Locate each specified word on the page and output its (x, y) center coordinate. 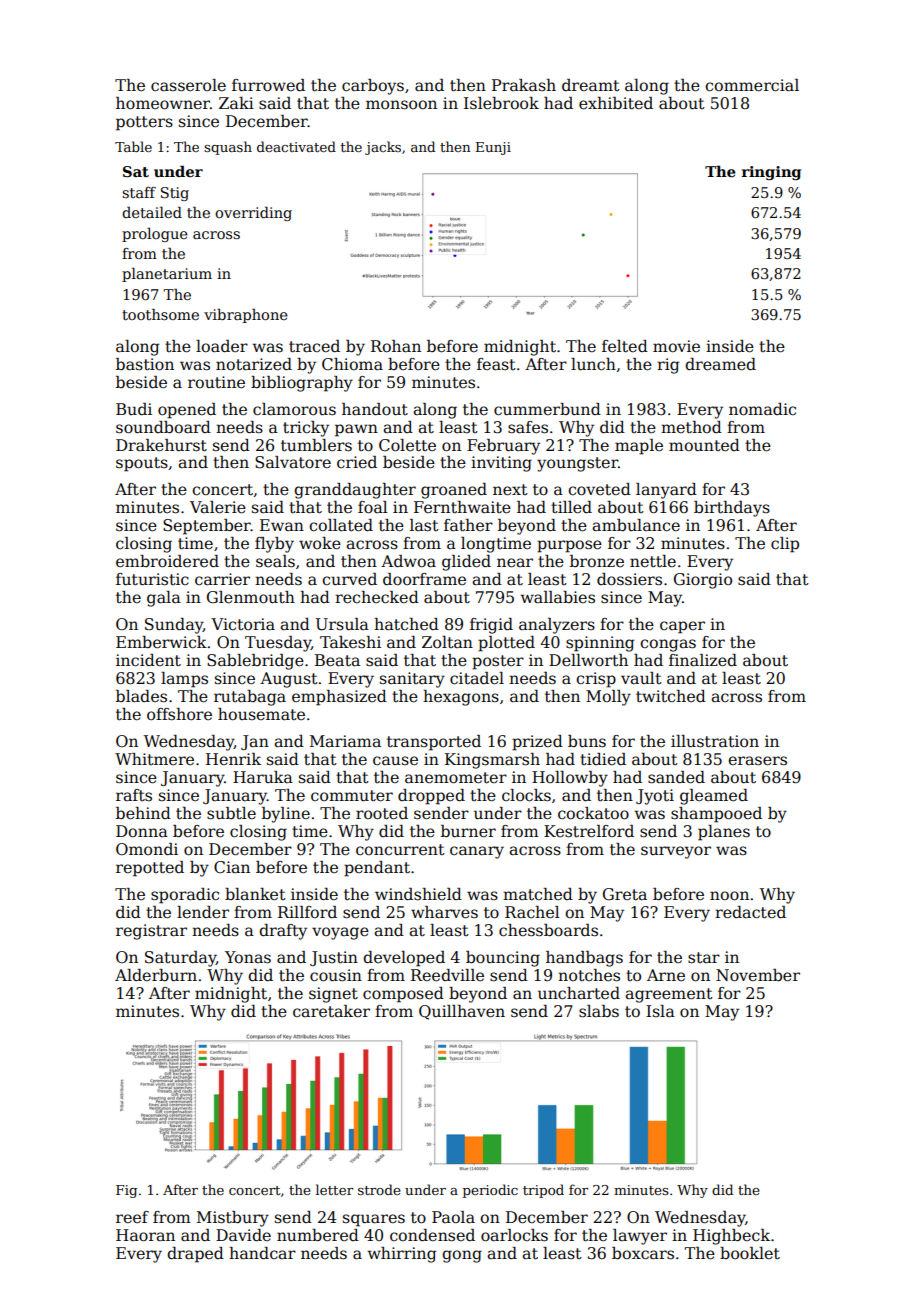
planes (724, 833)
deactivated (296, 146)
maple (639, 447)
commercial (752, 85)
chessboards (548, 930)
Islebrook (501, 103)
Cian (232, 867)
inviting (501, 464)
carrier (222, 579)
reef (132, 1217)
